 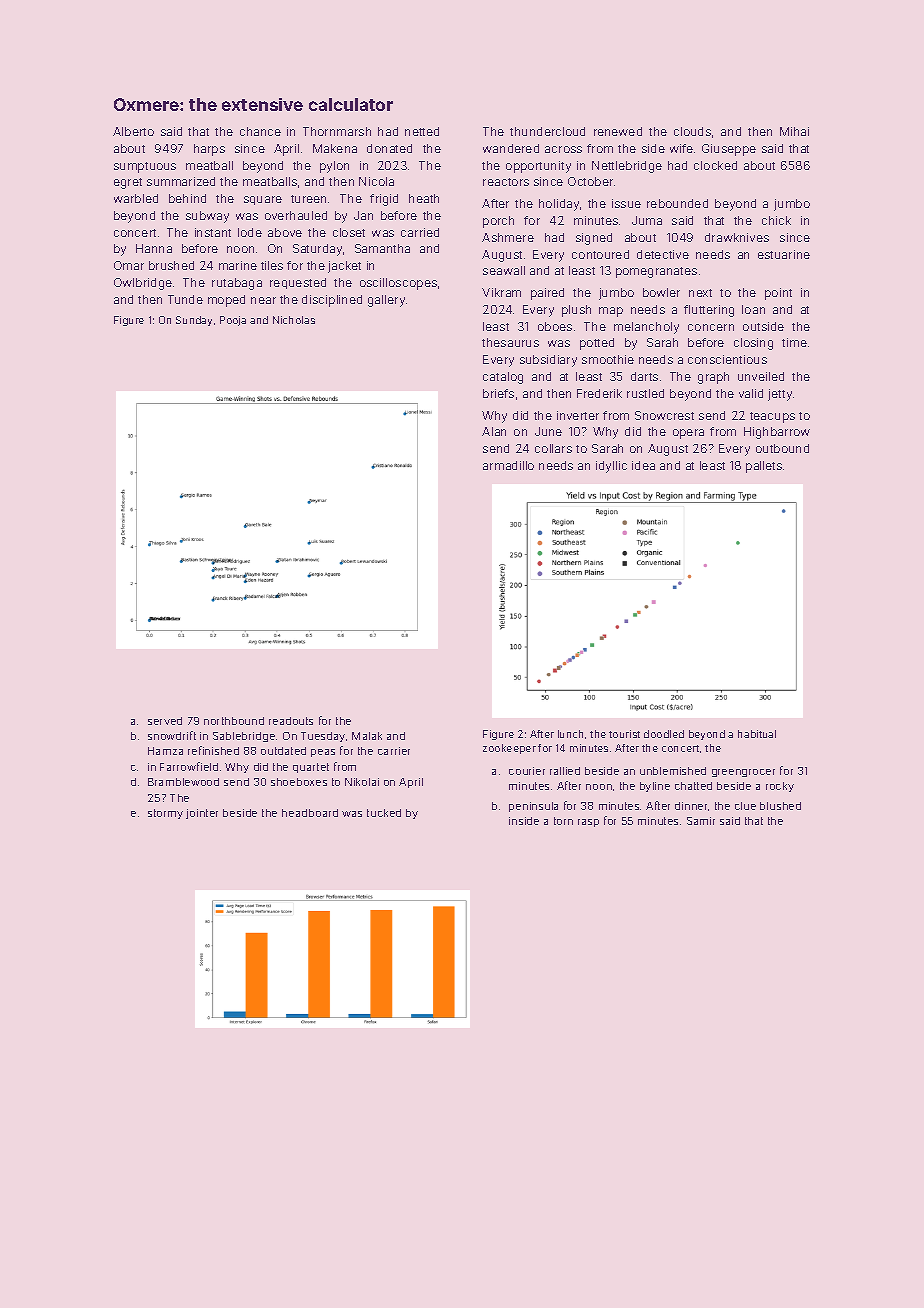 What do you see at coordinates (757, 734) in the document?
I see `habitual` at bounding box center [757, 734].
